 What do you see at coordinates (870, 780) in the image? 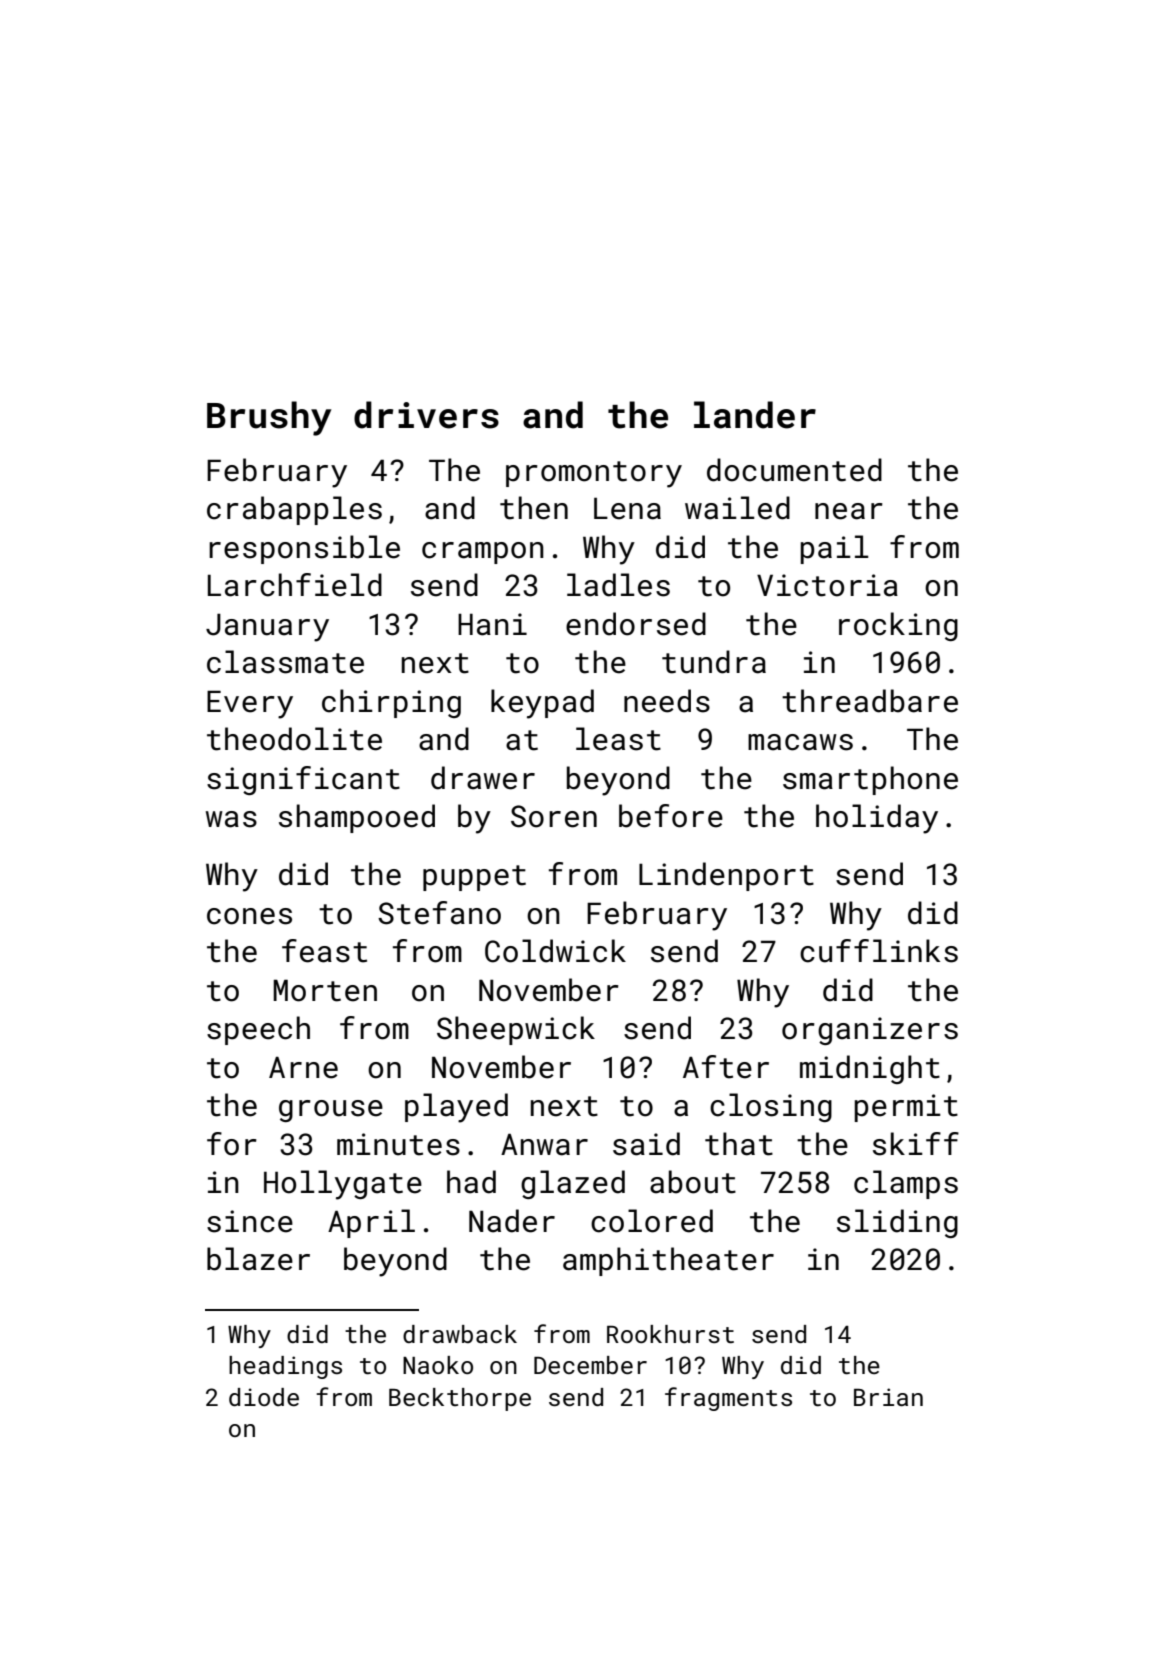
I see `smartphone` at bounding box center [870, 780].
